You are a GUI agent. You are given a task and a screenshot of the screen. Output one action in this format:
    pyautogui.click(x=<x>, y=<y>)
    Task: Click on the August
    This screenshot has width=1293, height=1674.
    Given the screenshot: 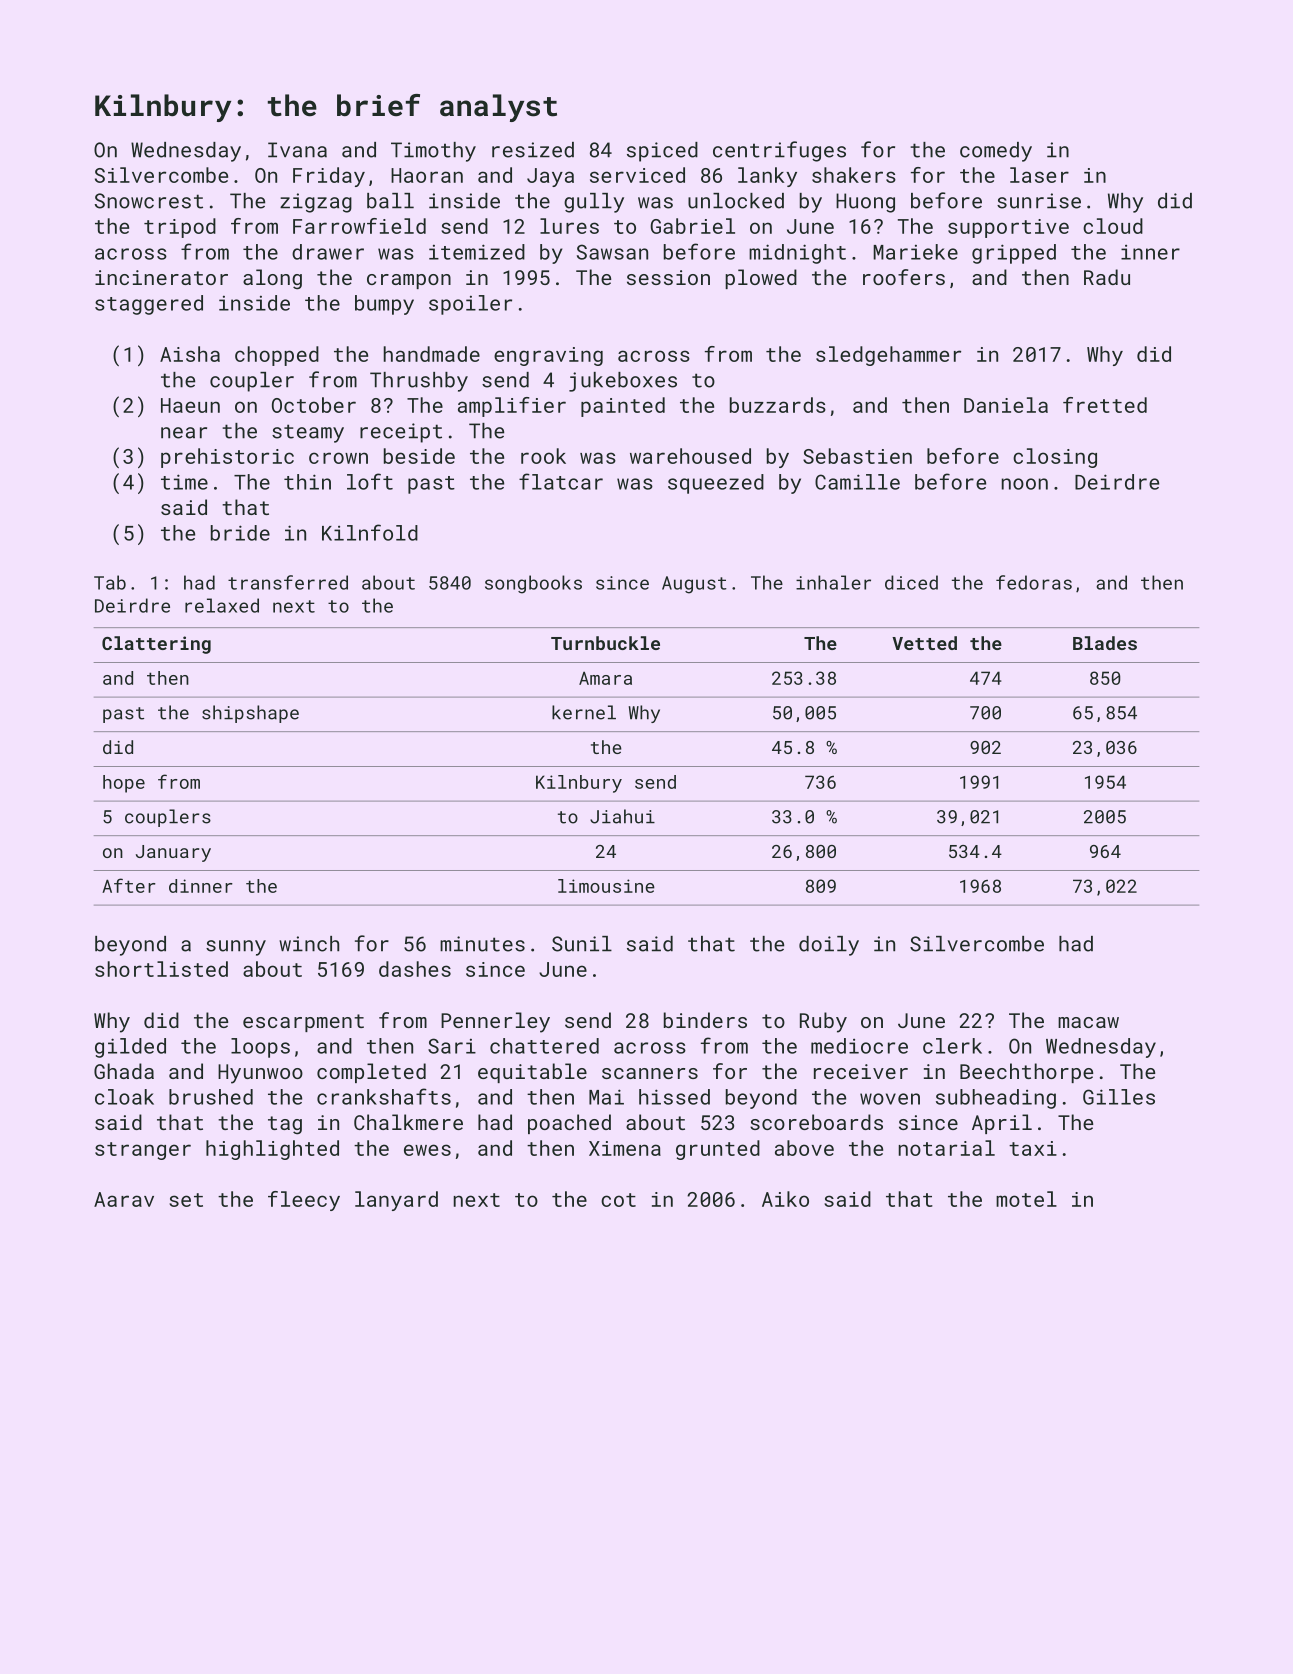 What is the action you would take?
    pyautogui.click(x=694, y=585)
